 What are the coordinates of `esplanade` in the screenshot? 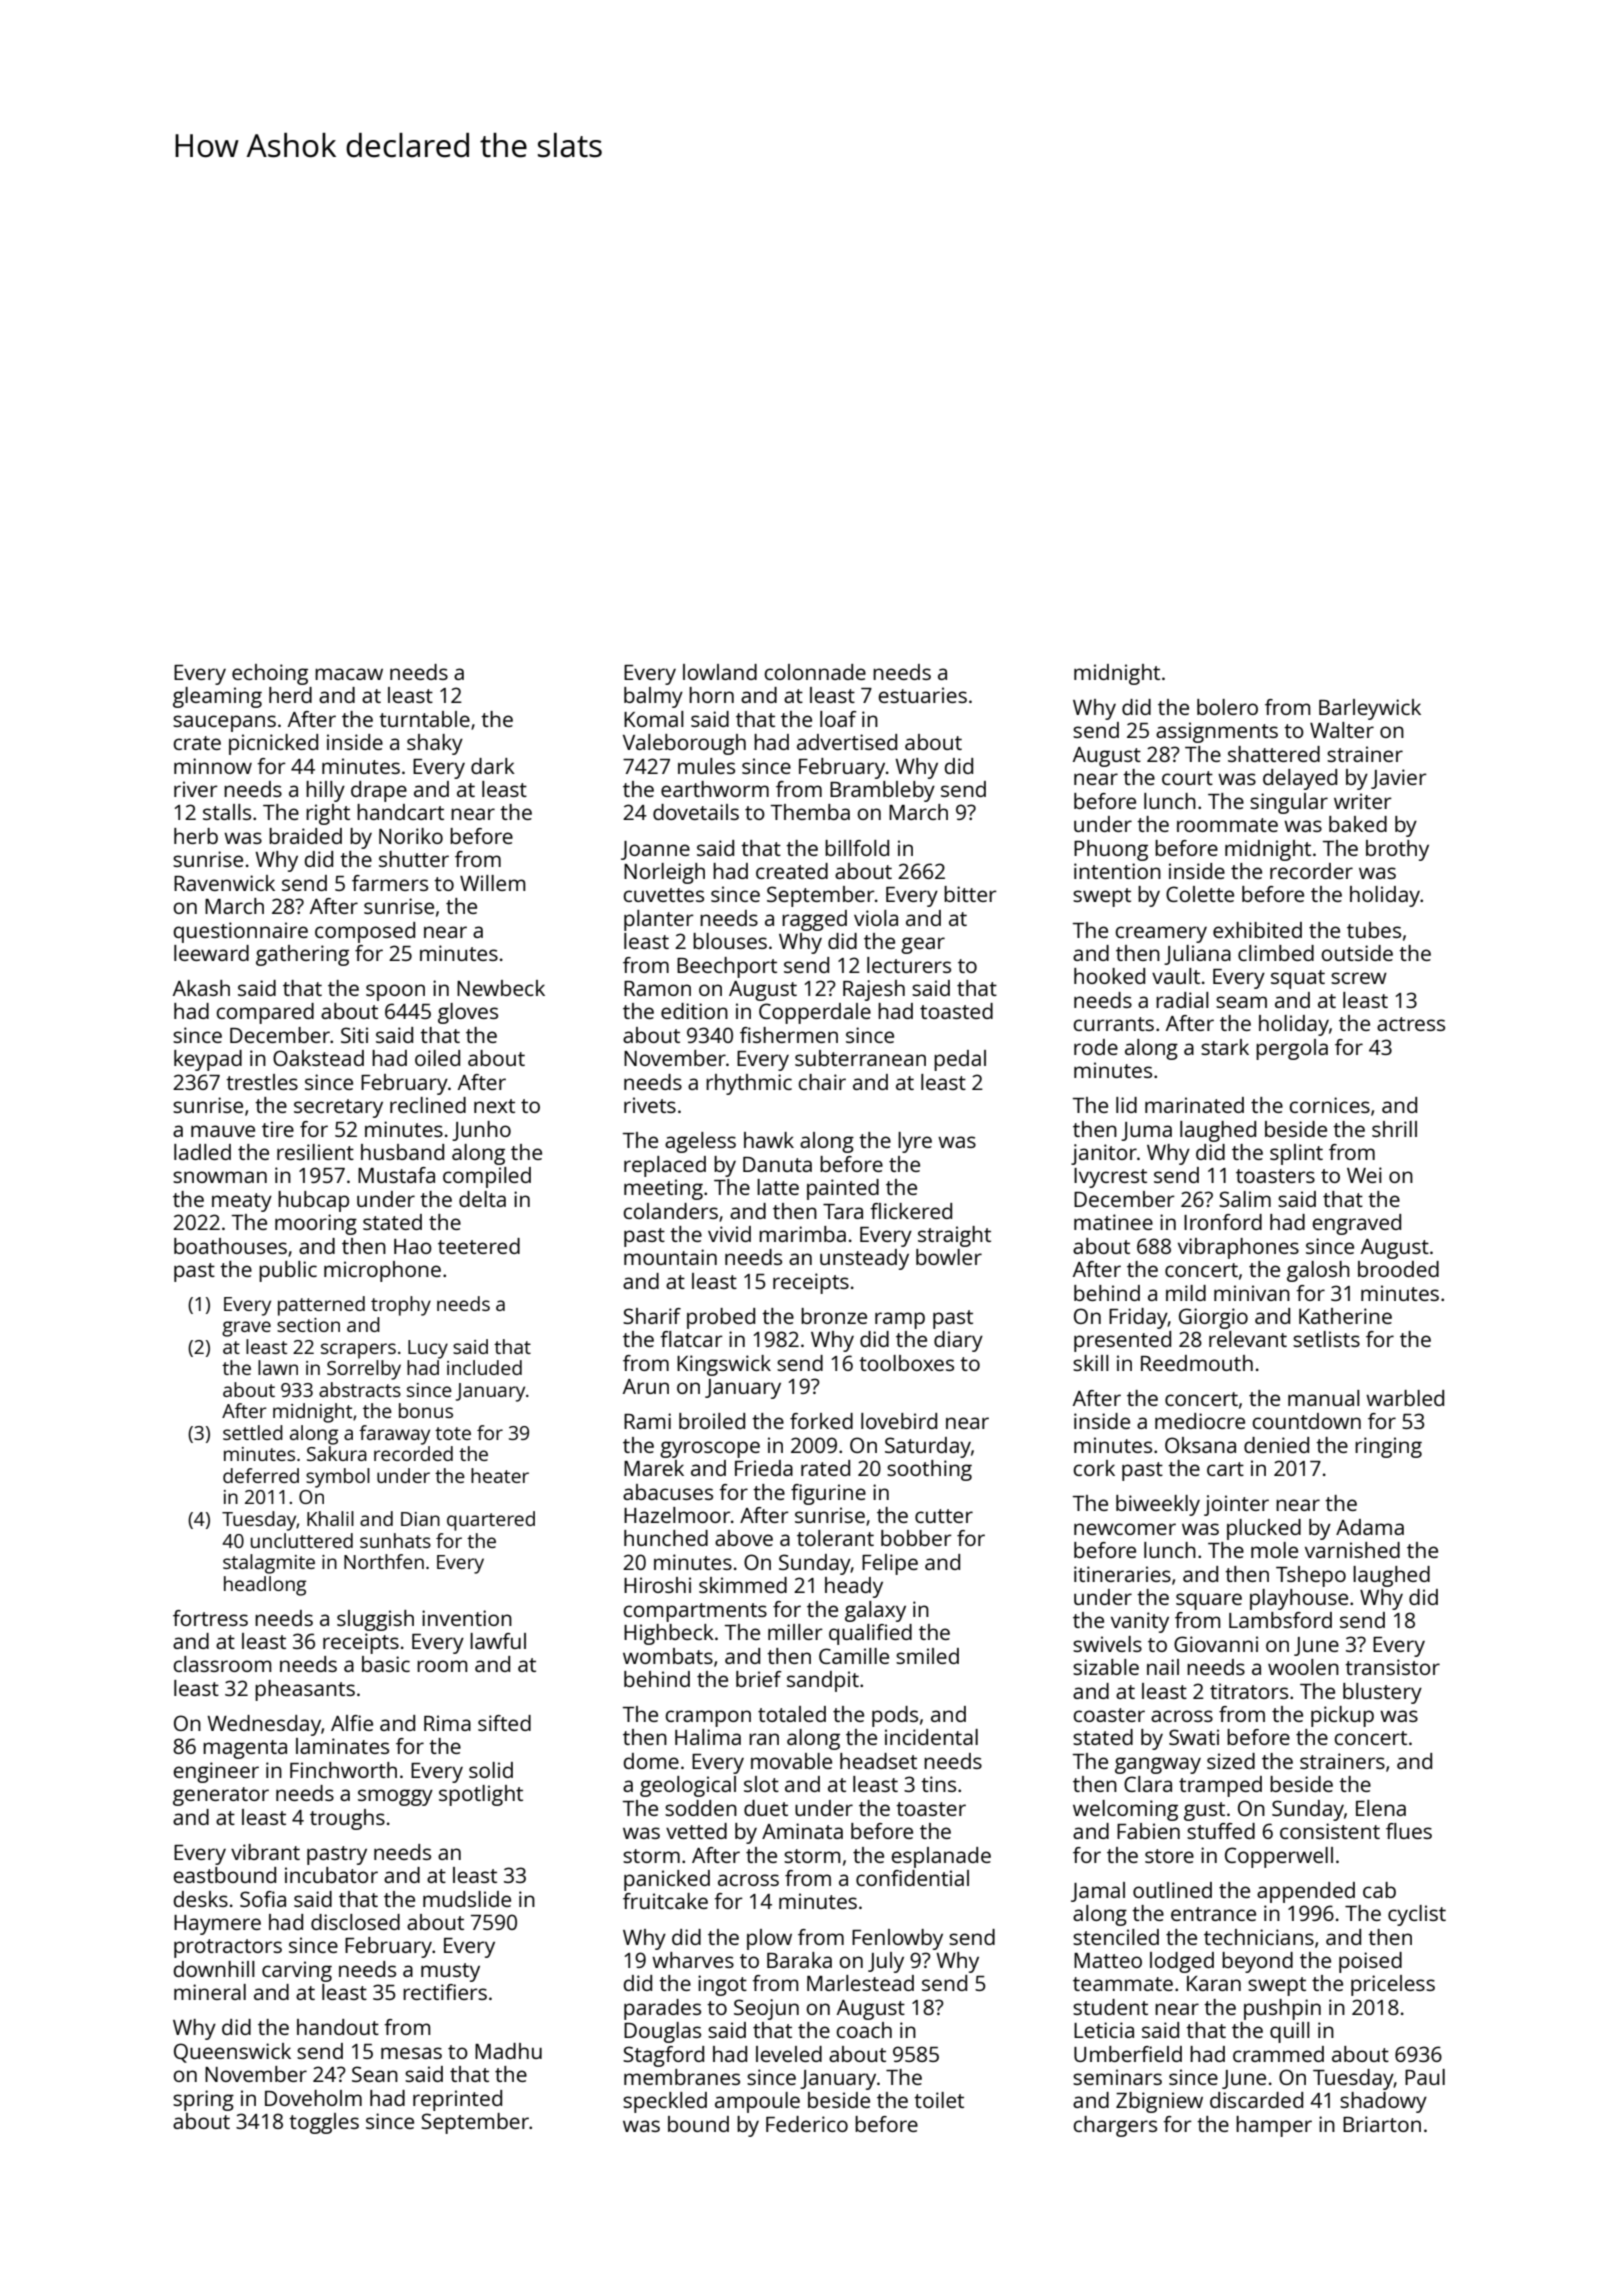 It's located at (941, 1857).
